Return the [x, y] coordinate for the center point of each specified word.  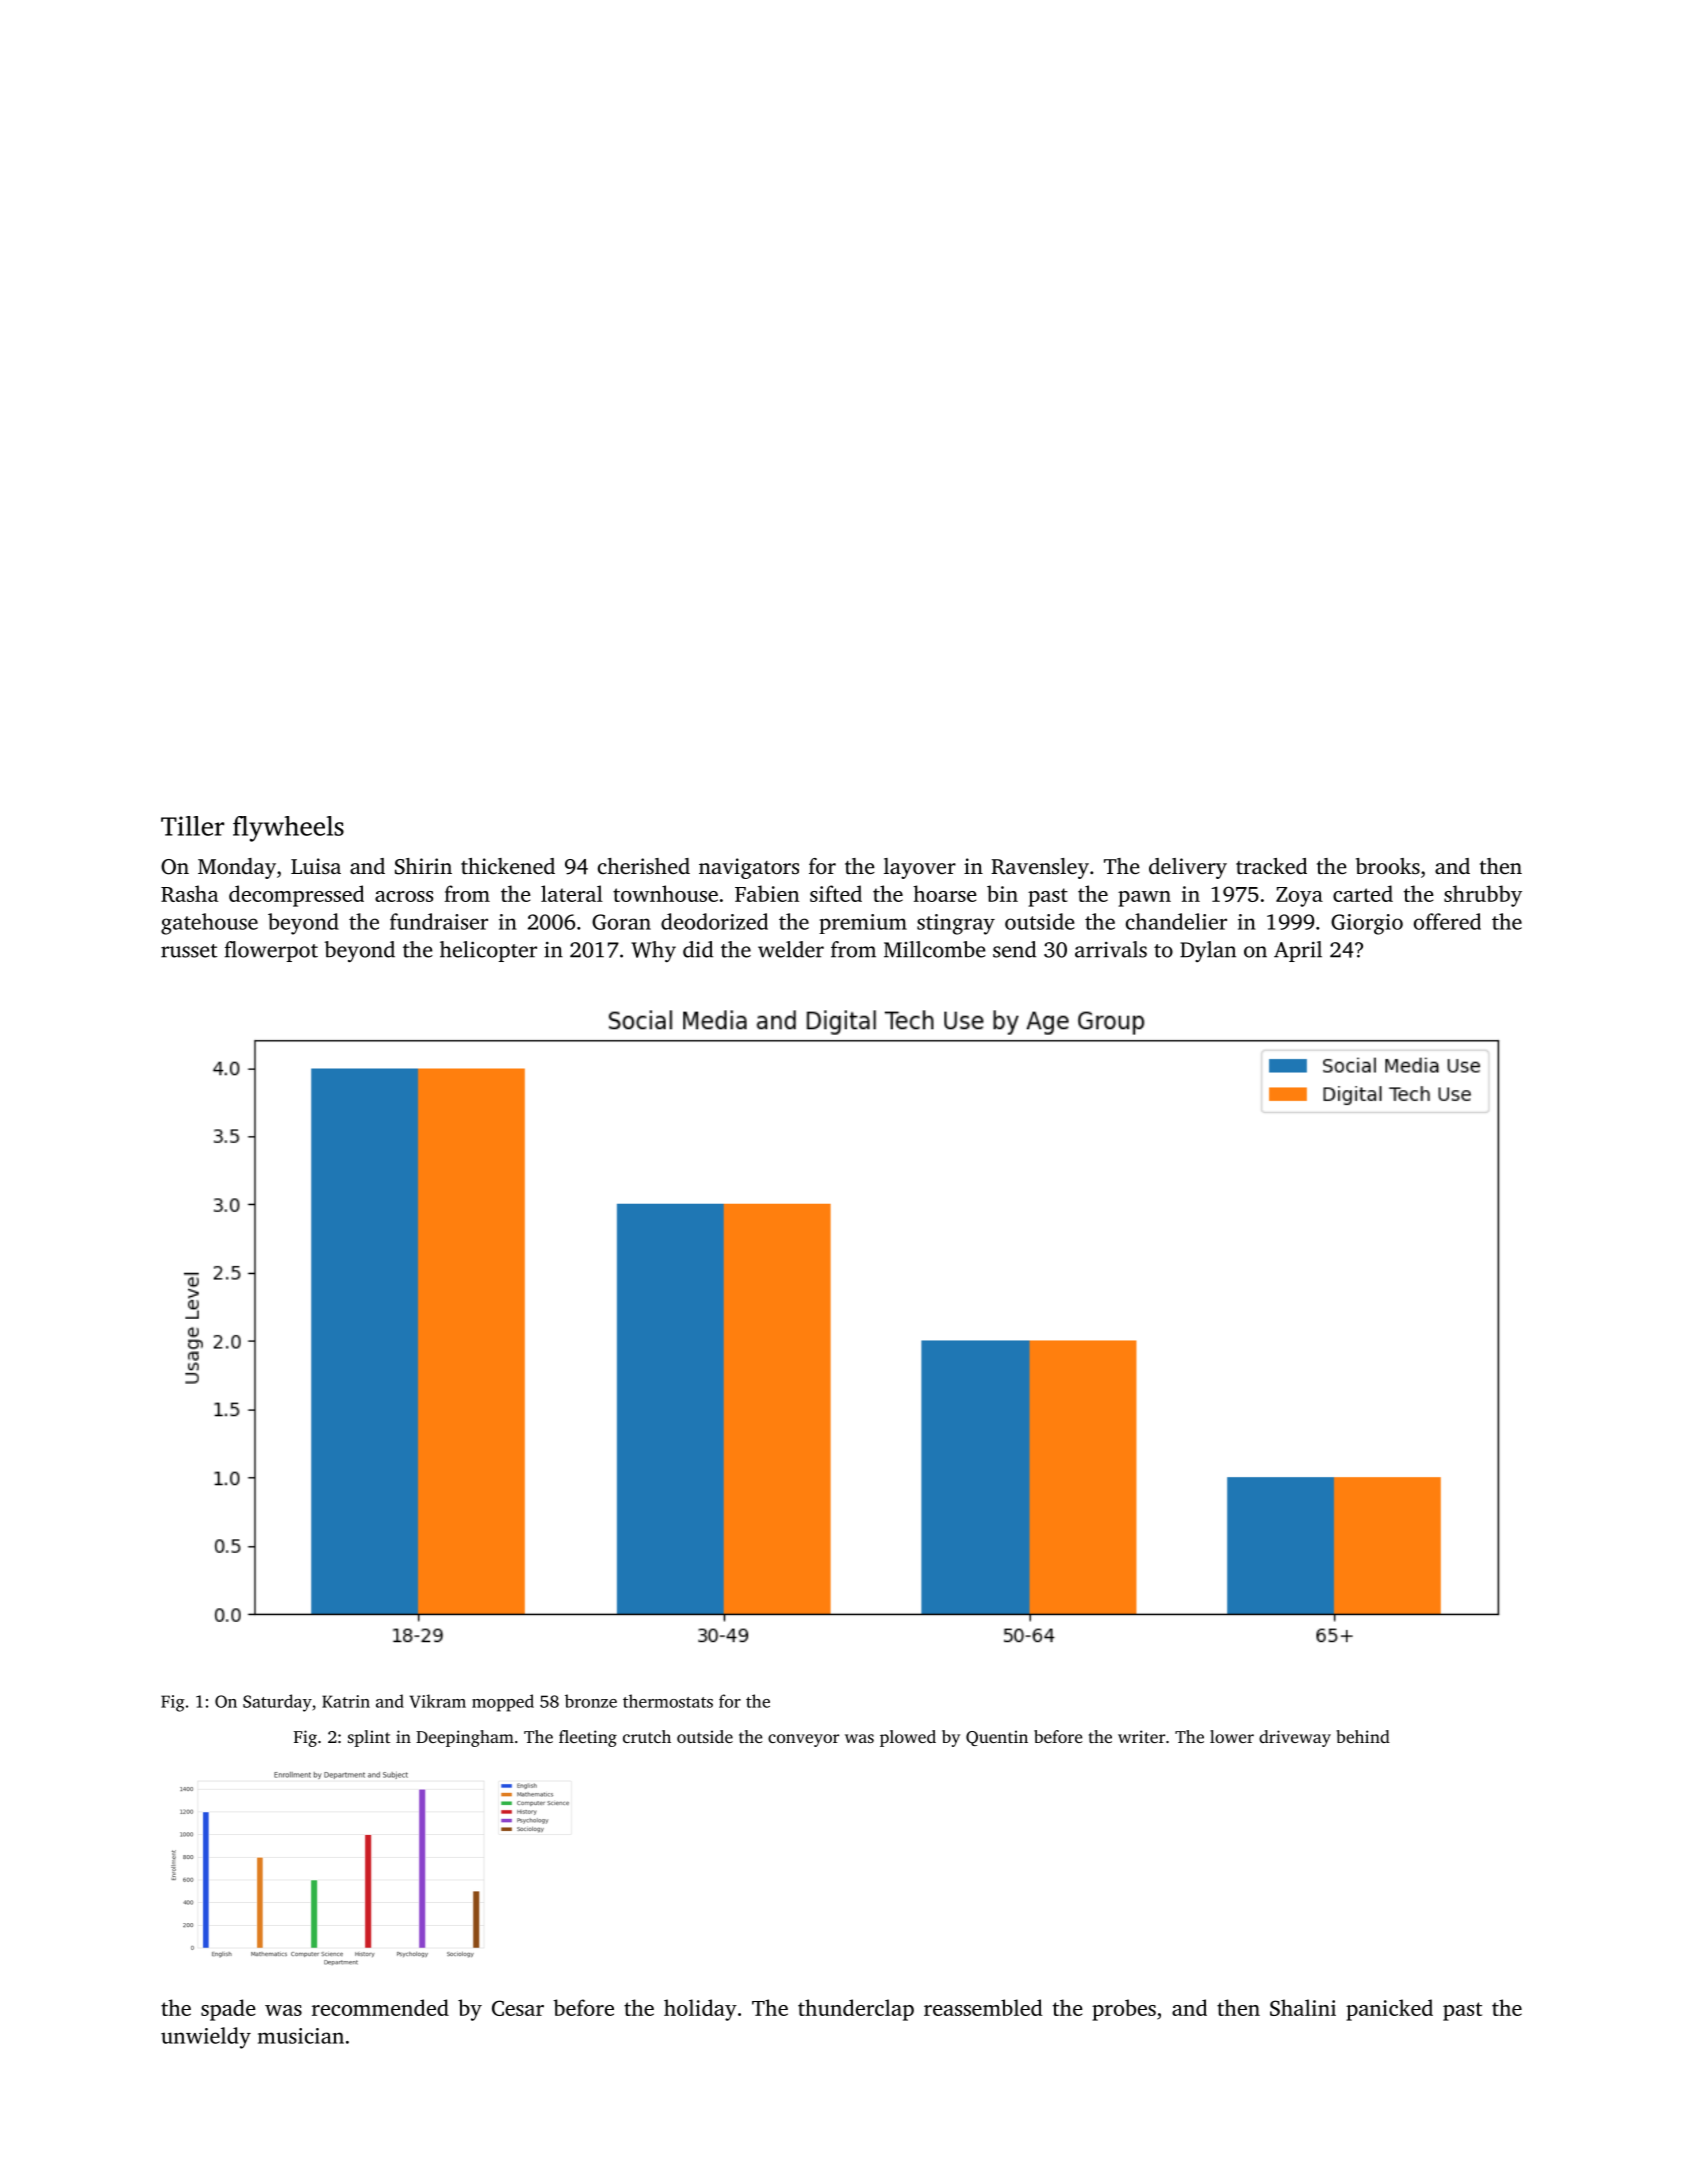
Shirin [423, 866]
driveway [1295, 1738]
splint [369, 1738]
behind [1363, 1736]
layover [920, 868]
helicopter [488, 951]
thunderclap [856, 2010]
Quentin [997, 1738]
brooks [1388, 866]
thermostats [668, 1701]
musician [301, 2036]
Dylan [1208, 951]
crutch [647, 1736]
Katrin [346, 1701]
